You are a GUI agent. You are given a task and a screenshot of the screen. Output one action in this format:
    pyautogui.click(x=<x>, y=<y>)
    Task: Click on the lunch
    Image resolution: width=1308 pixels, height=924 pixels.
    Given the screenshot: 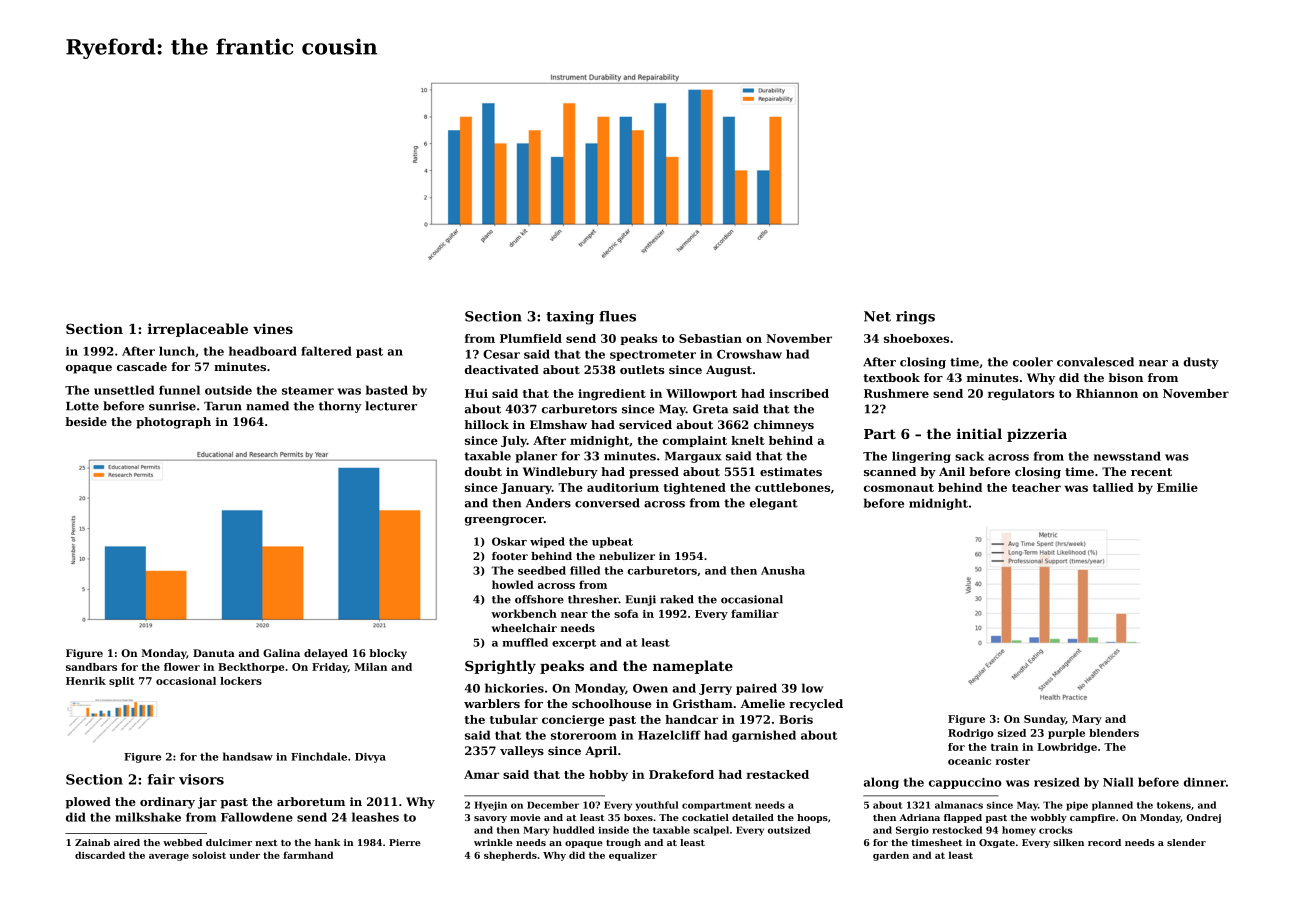 What is the action you would take?
    pyautogui.click(x=177, y=351)
